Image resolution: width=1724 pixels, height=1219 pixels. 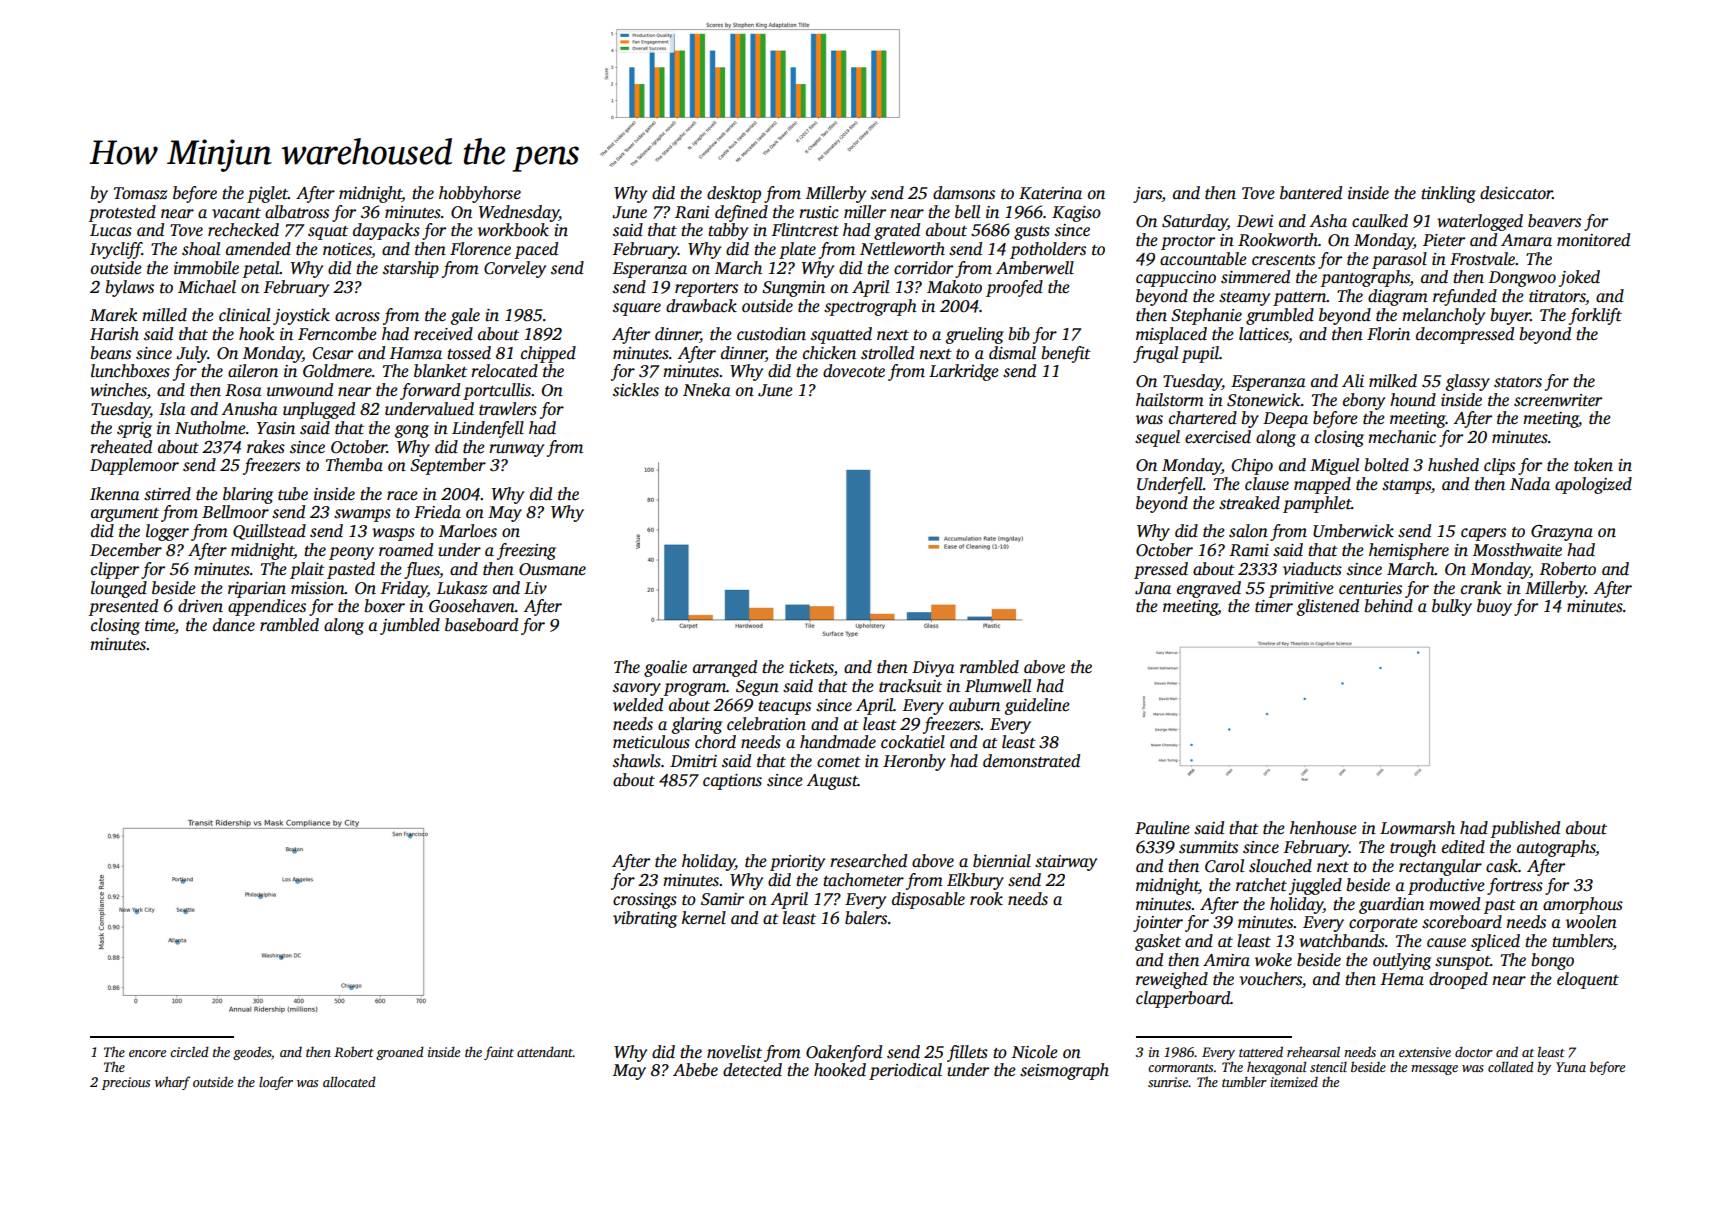 I want to click on buoy, so click(x=1494, y=607).
